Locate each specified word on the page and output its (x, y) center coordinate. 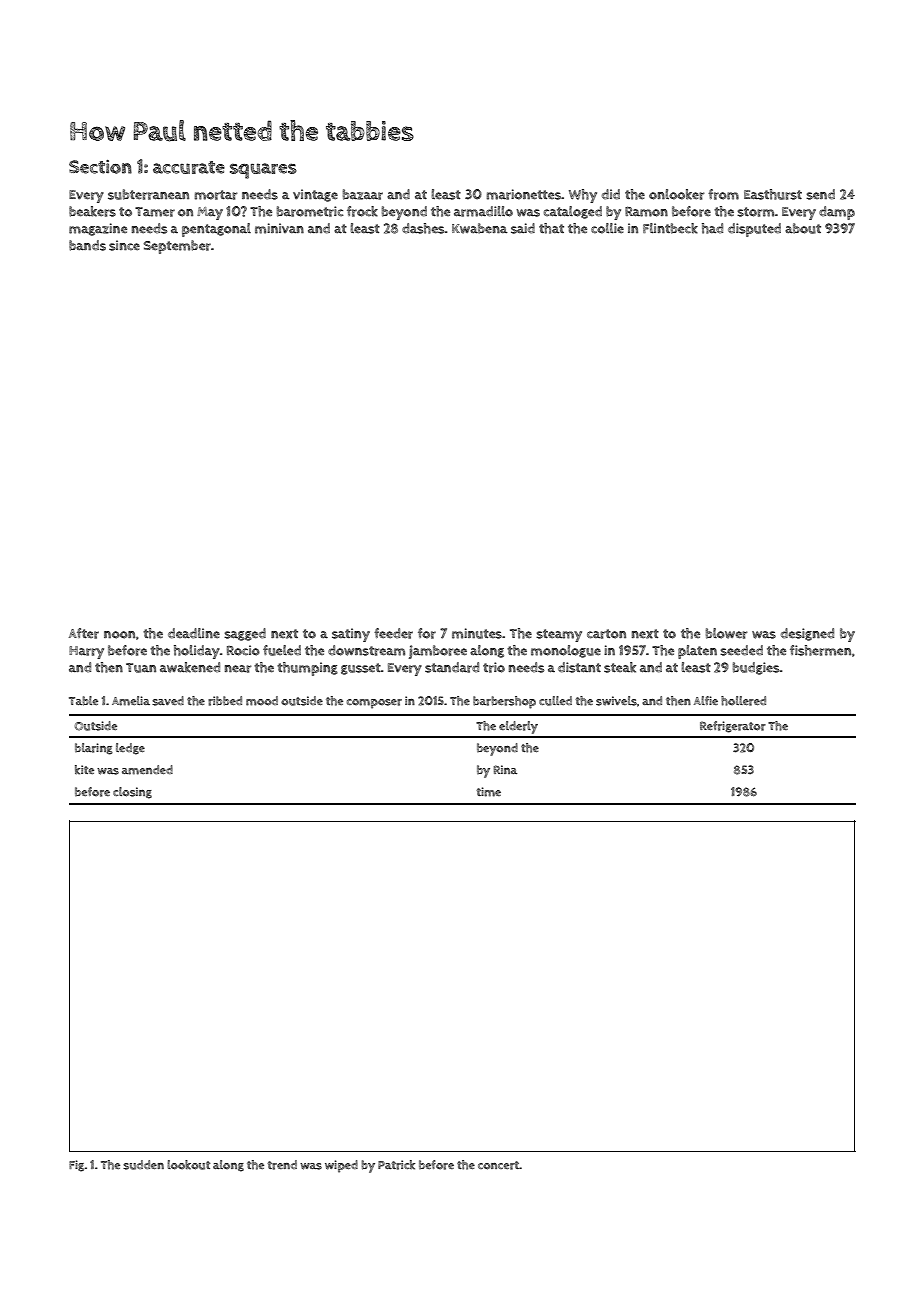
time (489, 792)
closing (132, 793)
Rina (505, 769)
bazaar (363, 194)
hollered (743, 701)
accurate (189, 167)
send (820, 194)
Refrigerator (733, 727)
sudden (143, 1165)
